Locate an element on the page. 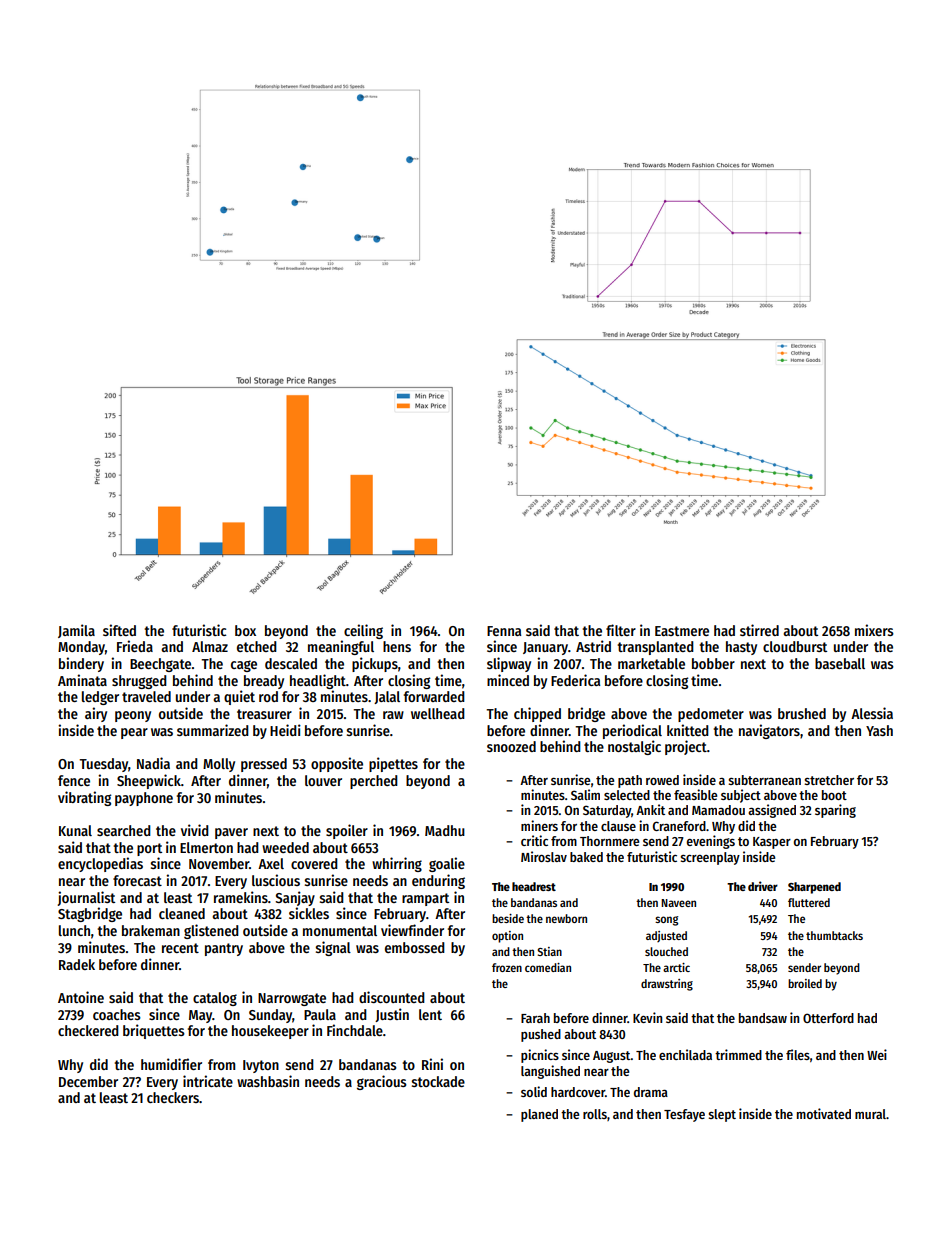 This document has height=1233, width=952. checkers is located at coordinates (173, 1097).
